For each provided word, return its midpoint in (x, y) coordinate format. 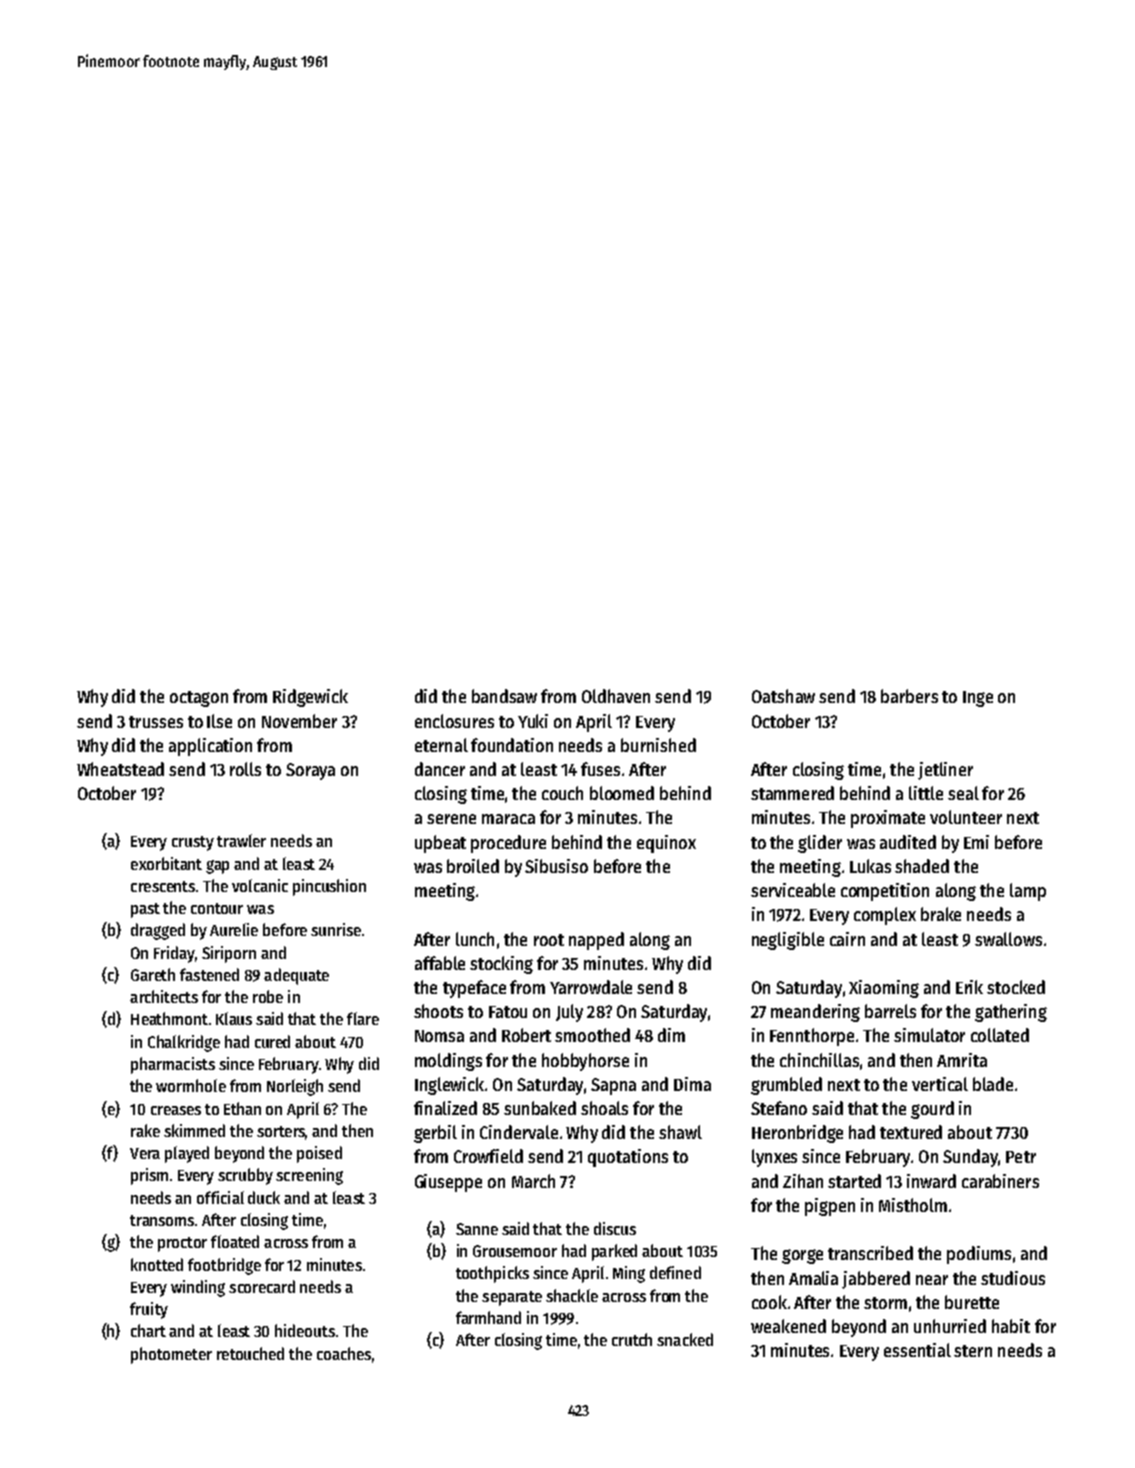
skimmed (194, 1130)
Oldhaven (616, 696)
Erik (969, 987)
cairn (847, 939)
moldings (448, 1062)
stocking (501, 965)
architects (164, 996)
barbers (909, 696)
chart (148, 1330)
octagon (199, 699)
